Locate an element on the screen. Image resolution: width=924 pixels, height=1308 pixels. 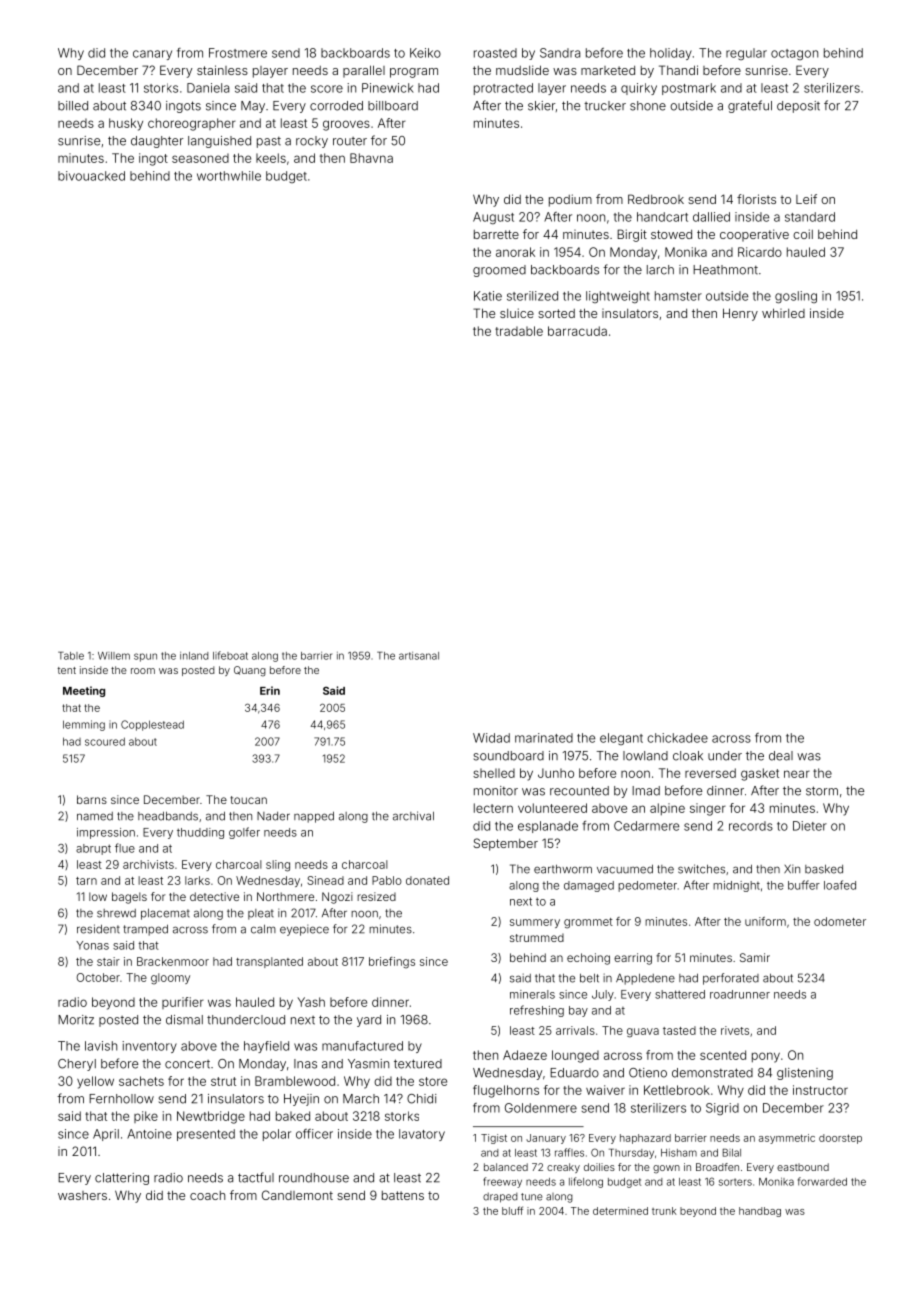
holiday is located at coordinates (671, 54).
